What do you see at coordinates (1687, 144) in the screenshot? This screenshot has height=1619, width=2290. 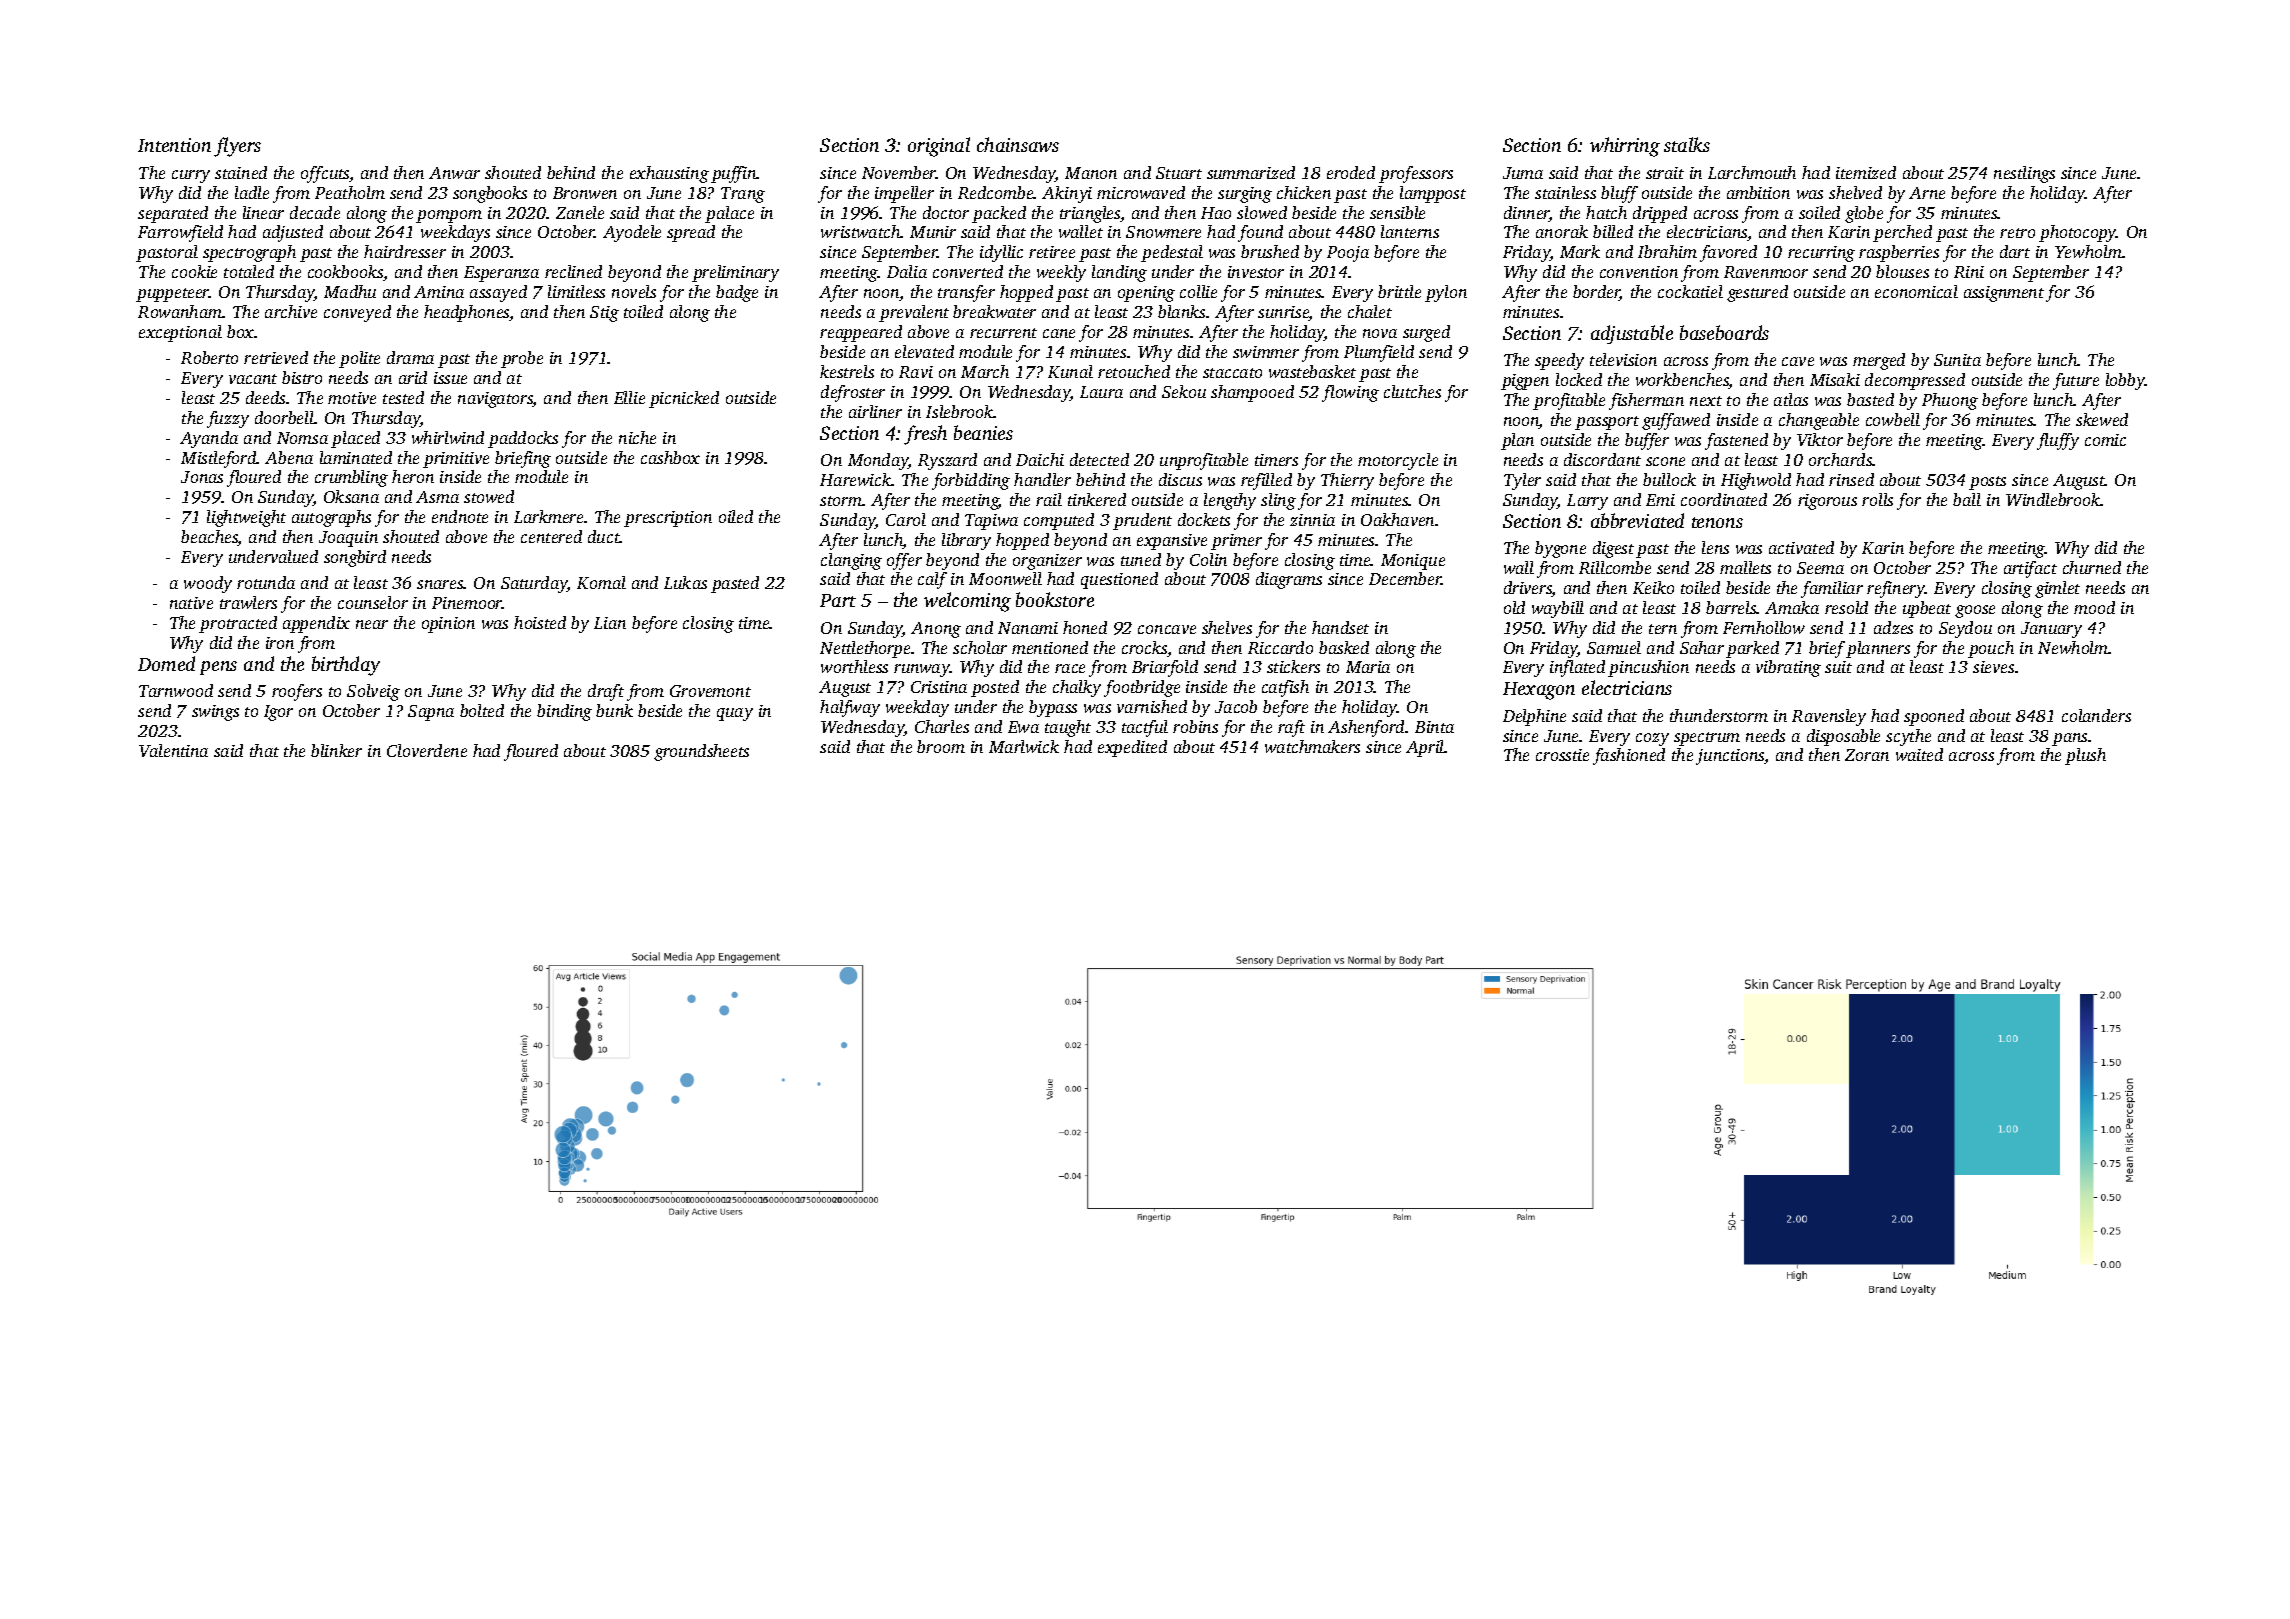 I see `stalks` at bounding box center [1687, 144].
